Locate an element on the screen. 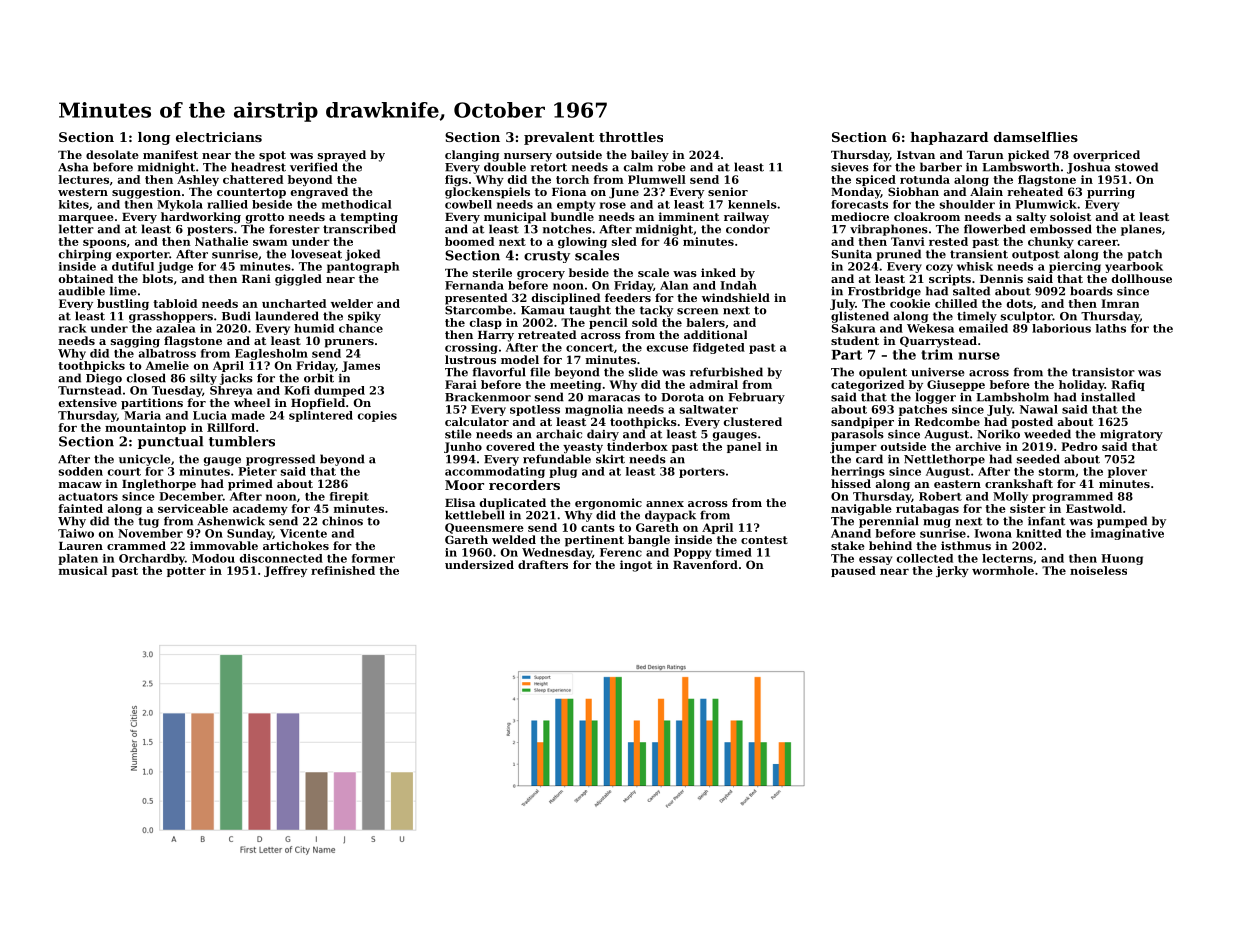 The width and height of the screenshot is (1233, 952). joked is located at coordinates (362, 255).
